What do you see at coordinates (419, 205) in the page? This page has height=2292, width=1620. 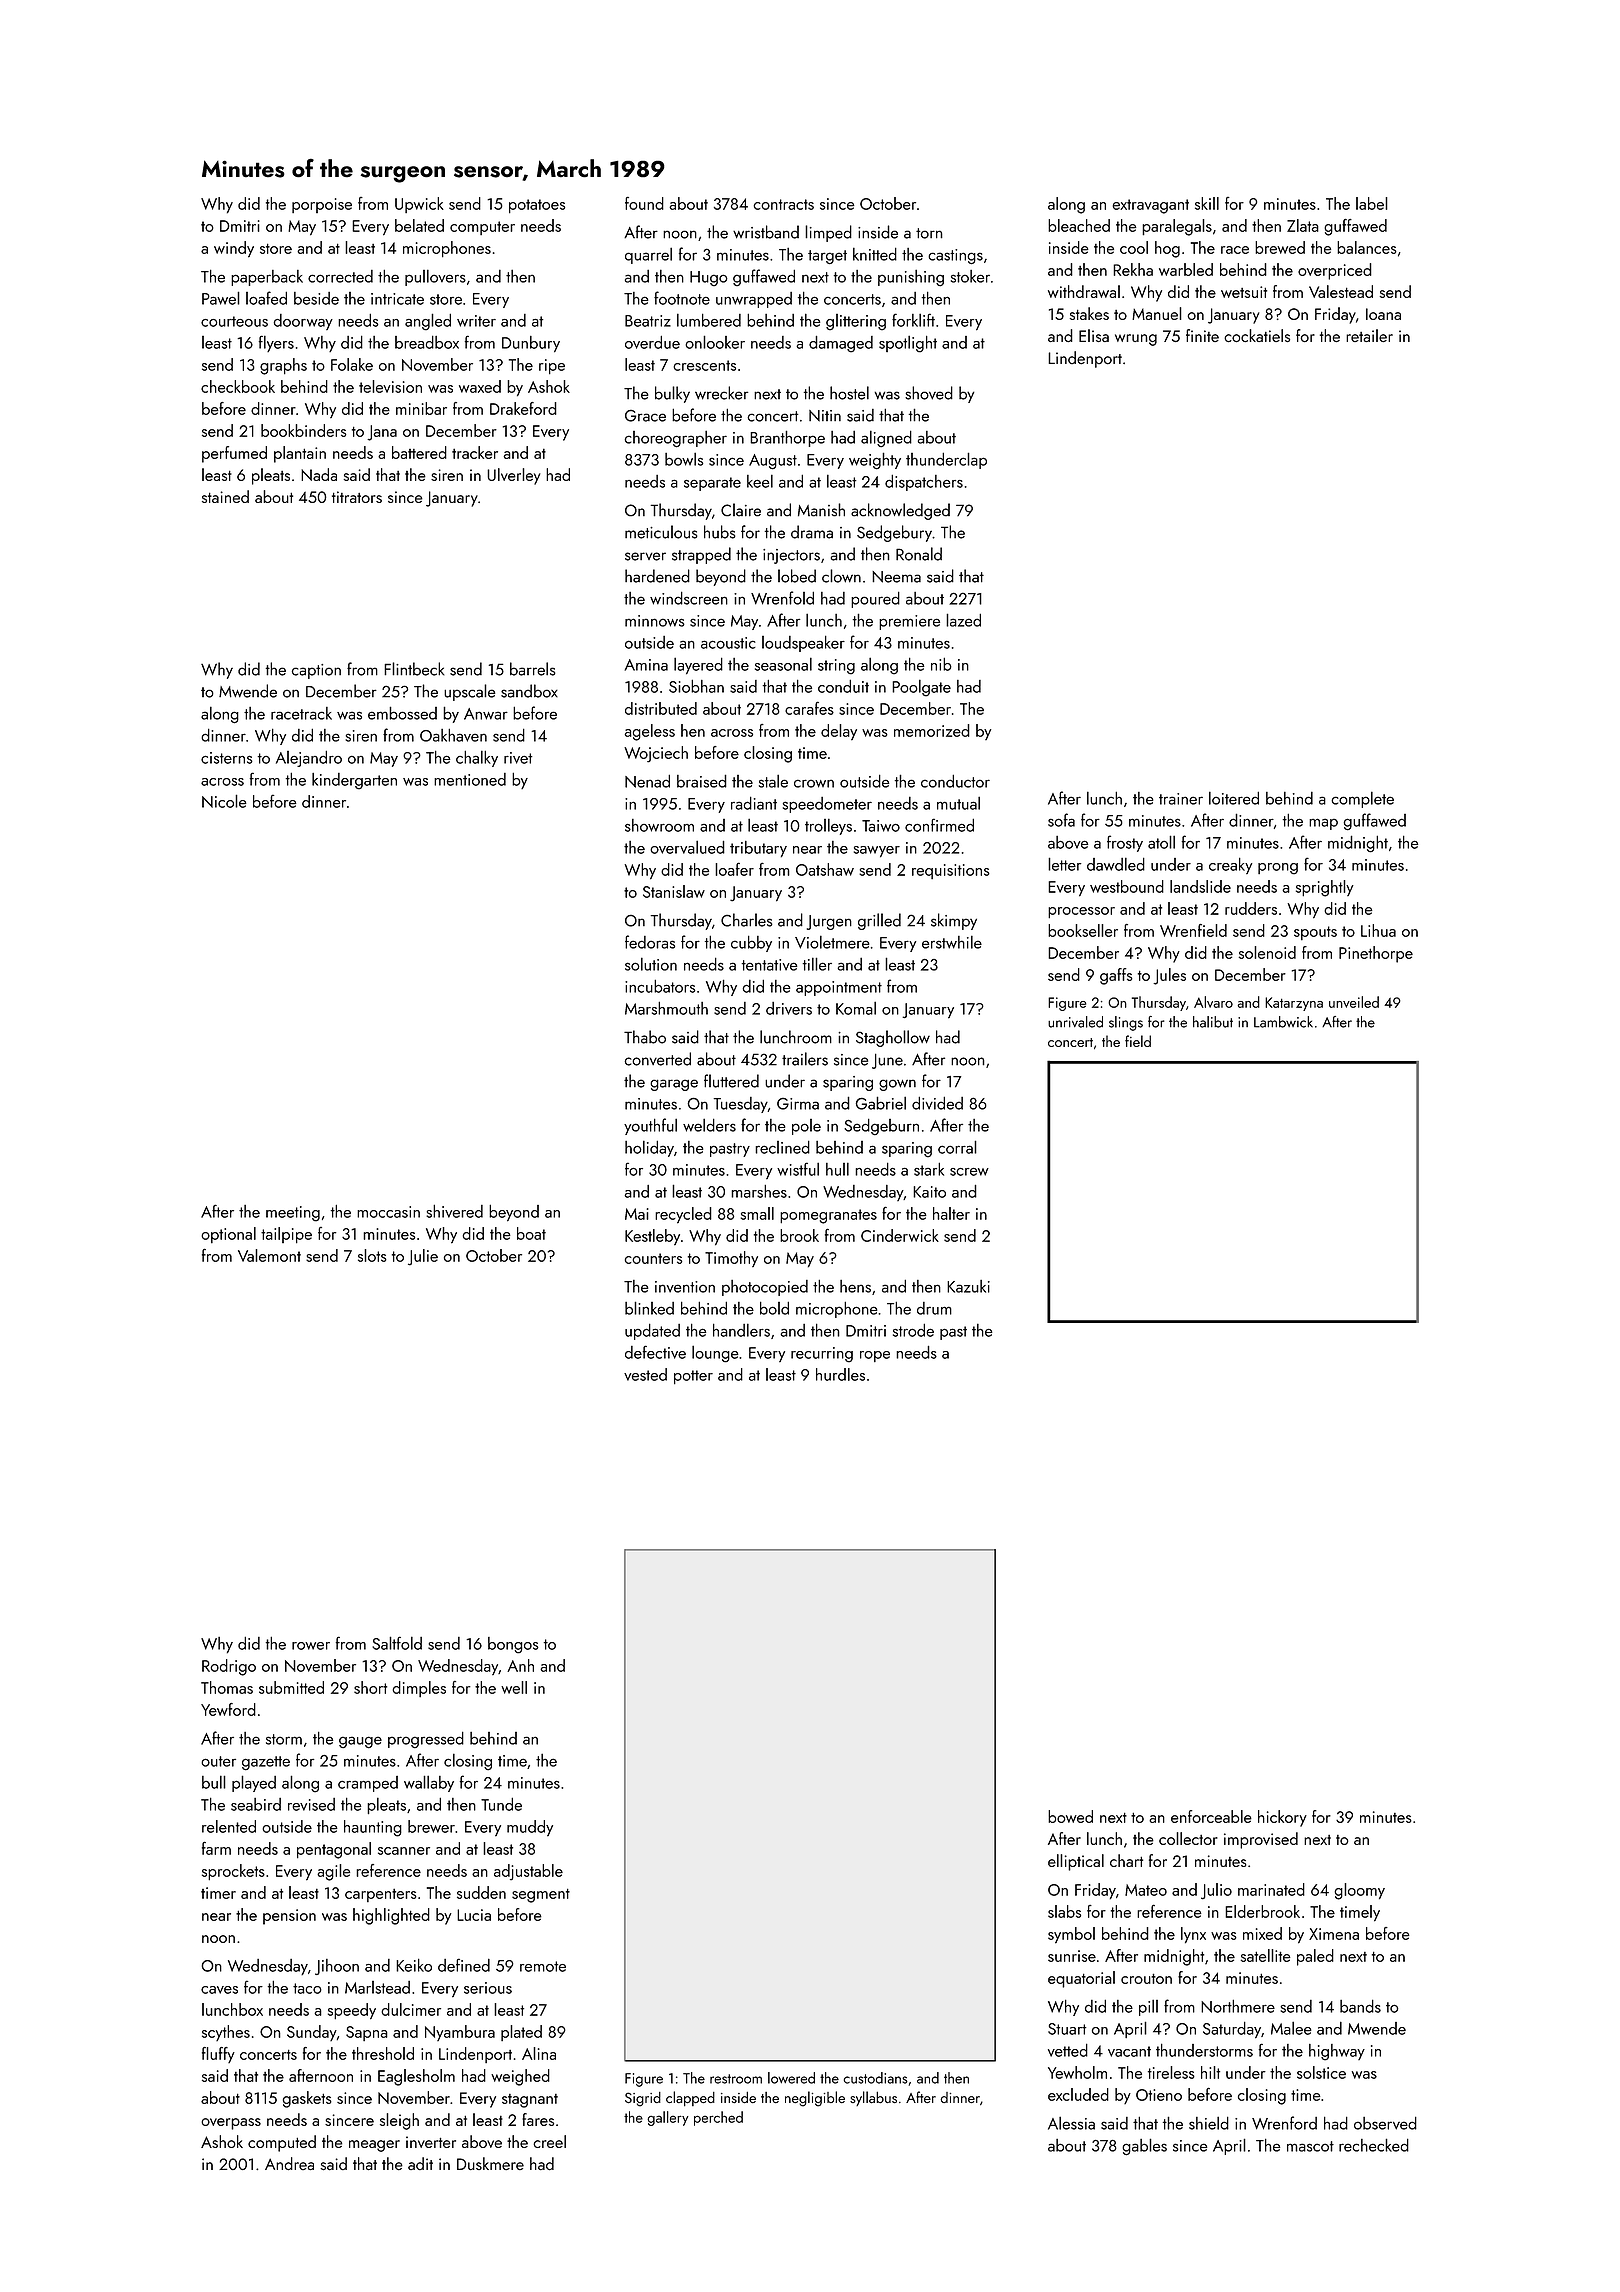 I see `Upwick` at bounding box center [419, 205].
